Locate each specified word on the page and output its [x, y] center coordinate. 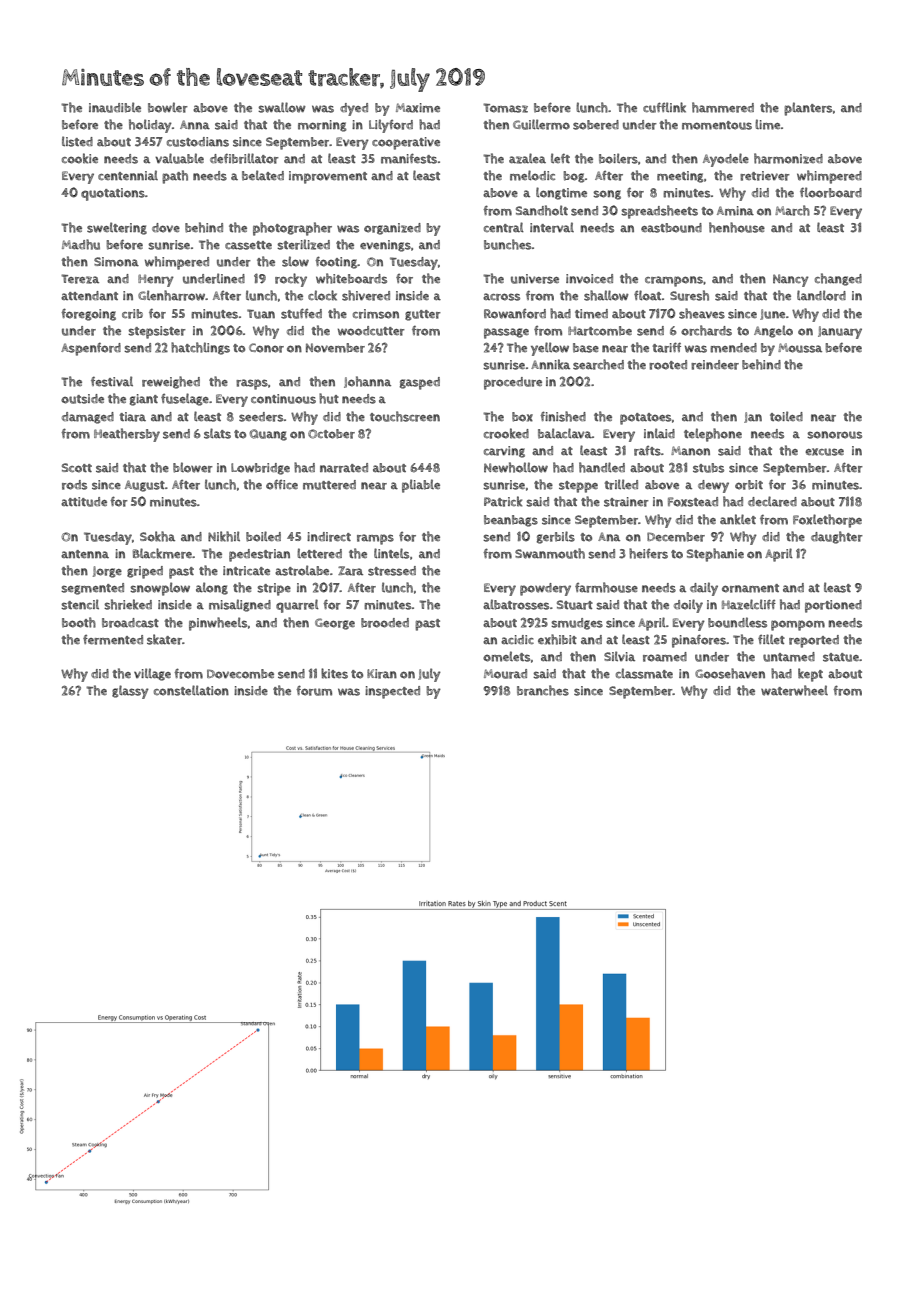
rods [74, 485]
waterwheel [794, 690]
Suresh [689, 295]
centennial [128, 175]
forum [314, 690]
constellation [191, 690]
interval [552, 227]
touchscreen [405, 416]
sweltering [117, 228]
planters [808, 109]
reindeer [715, 365]
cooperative [406, 143]
